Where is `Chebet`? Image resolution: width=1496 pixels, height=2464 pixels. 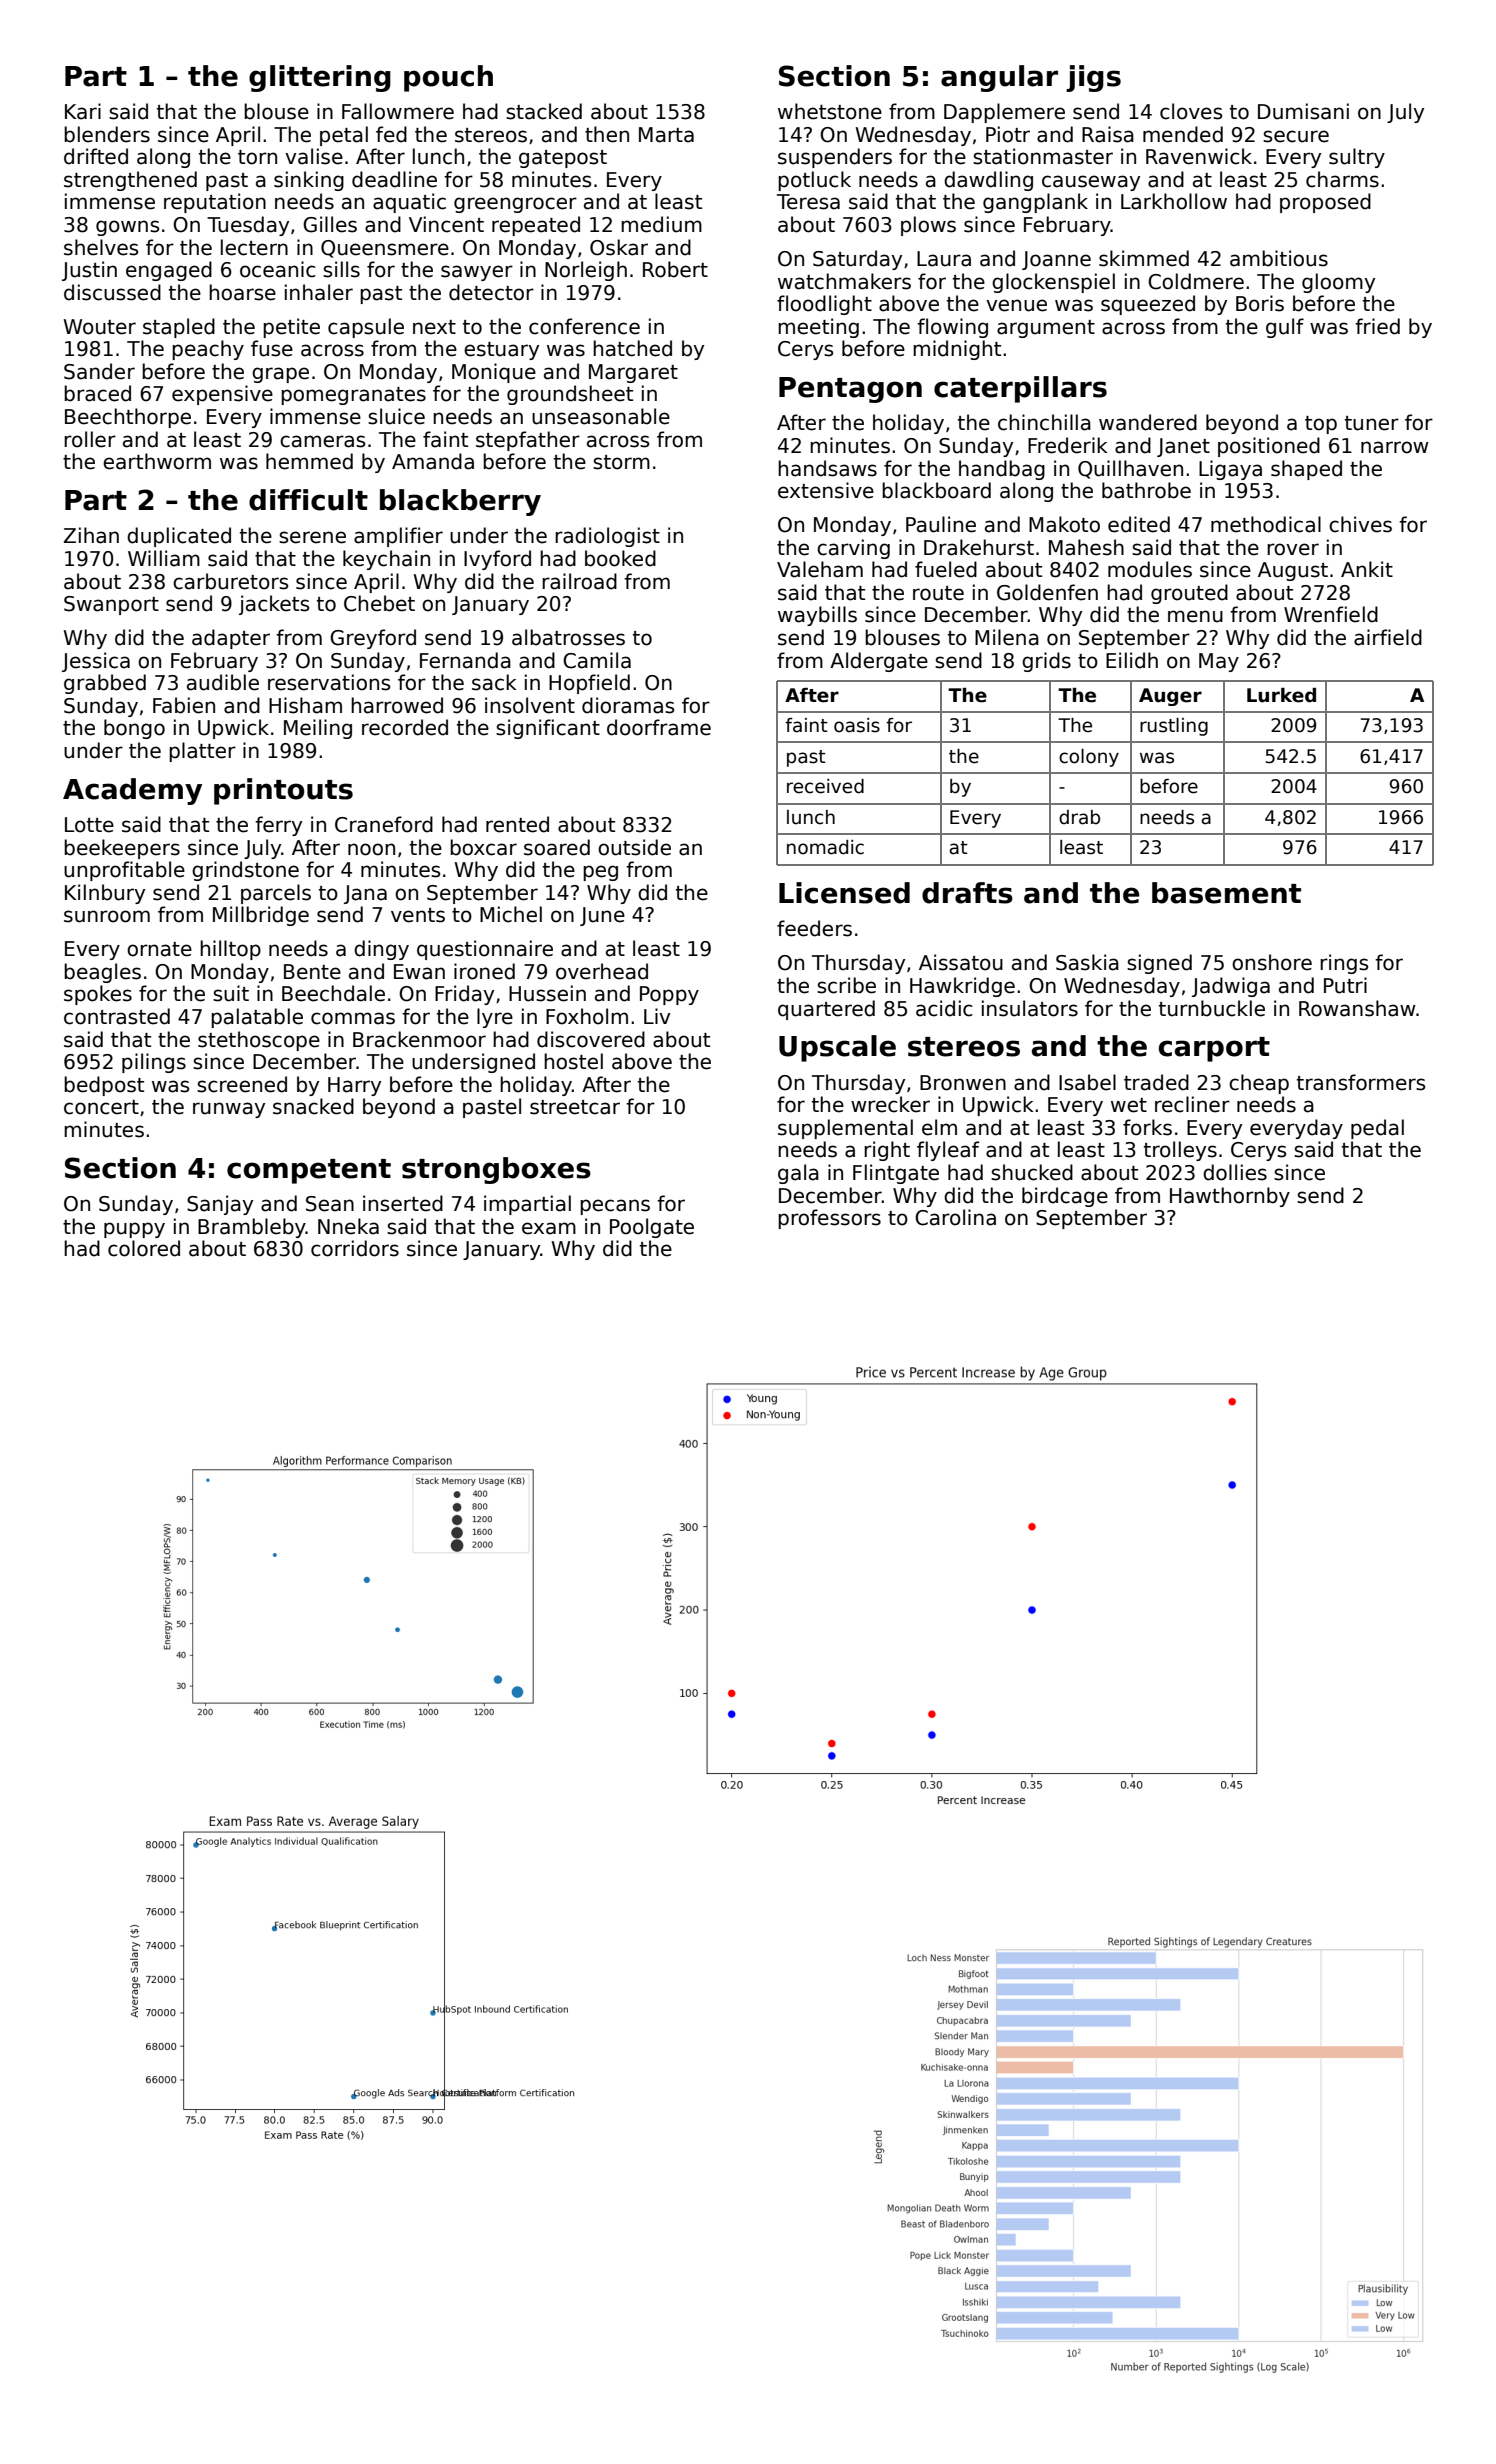 Chebet is located at coordinates (379, 603).
